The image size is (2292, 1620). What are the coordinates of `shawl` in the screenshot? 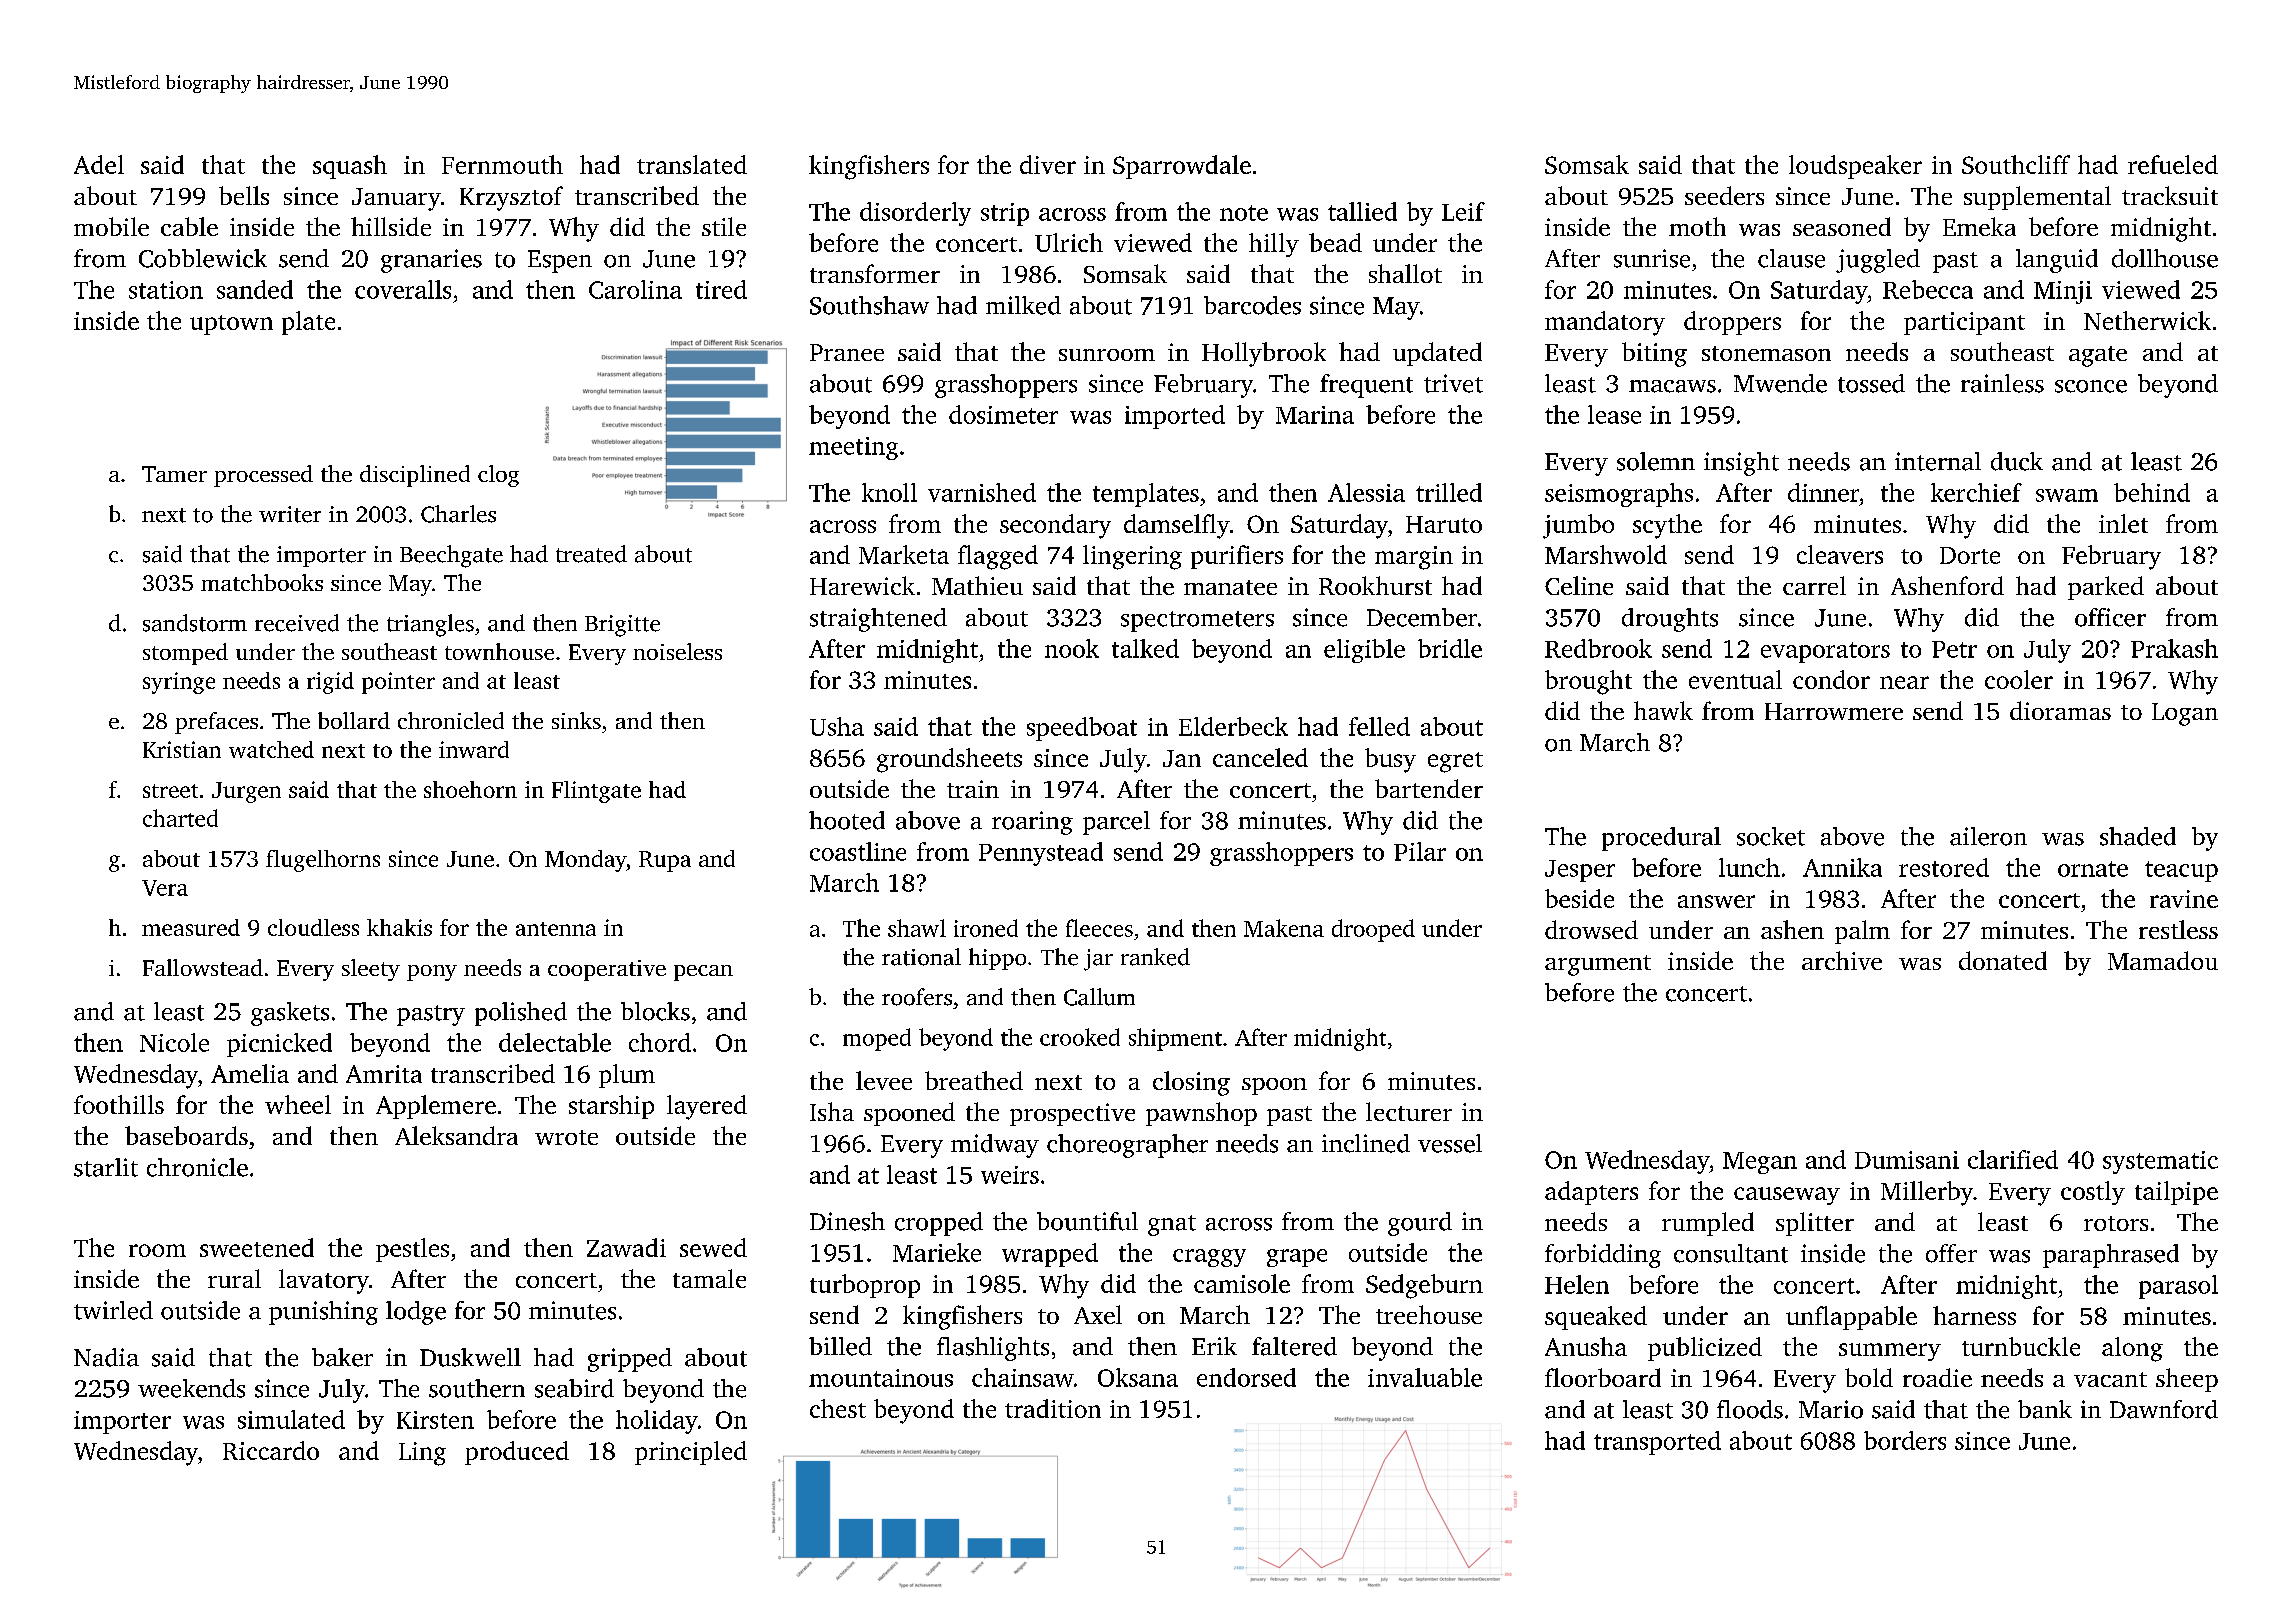 It's located at (917, 928).
